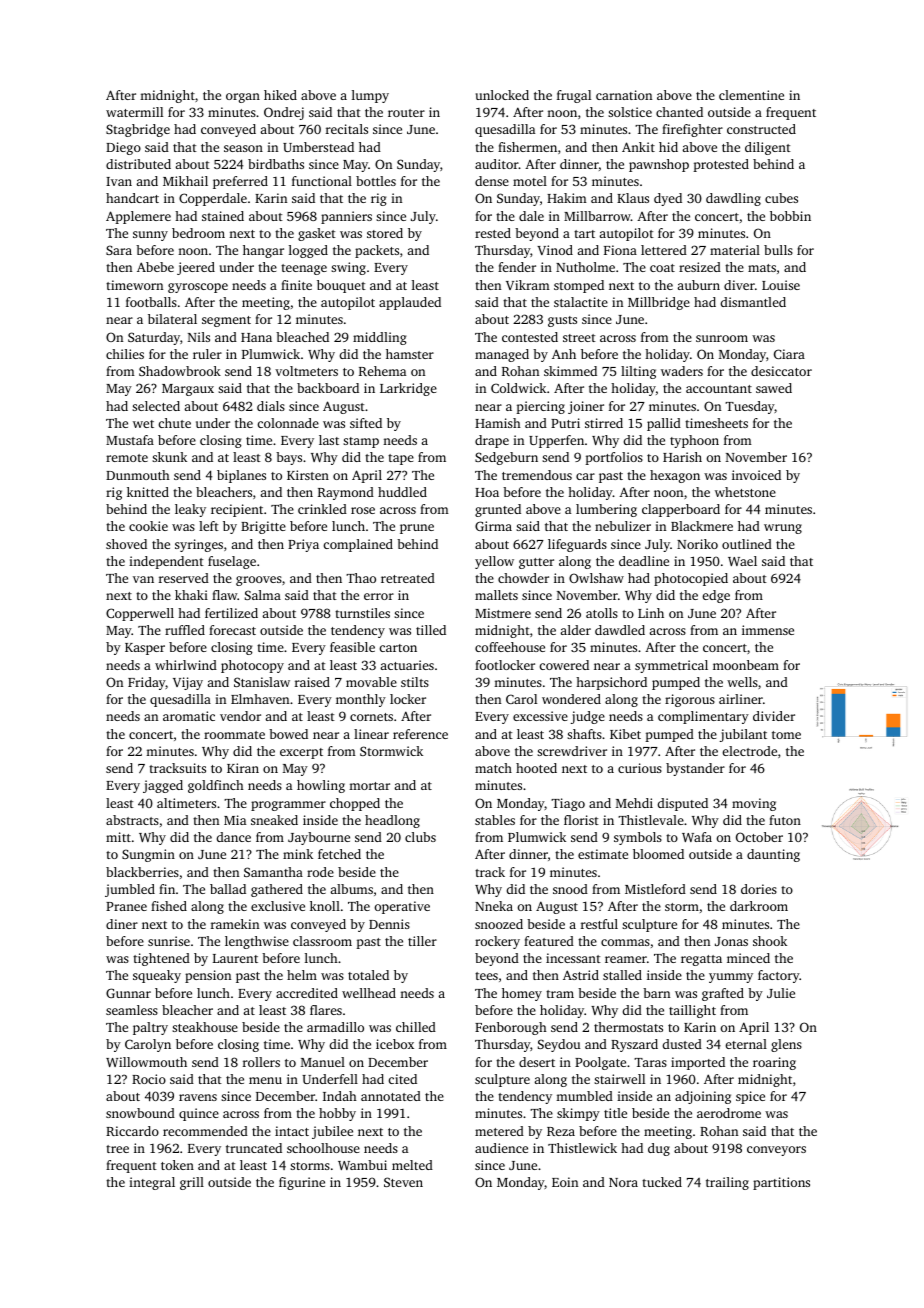  Describe the element at coordinates (768, 148) in the screenshot. I see `diligent` at that location.
